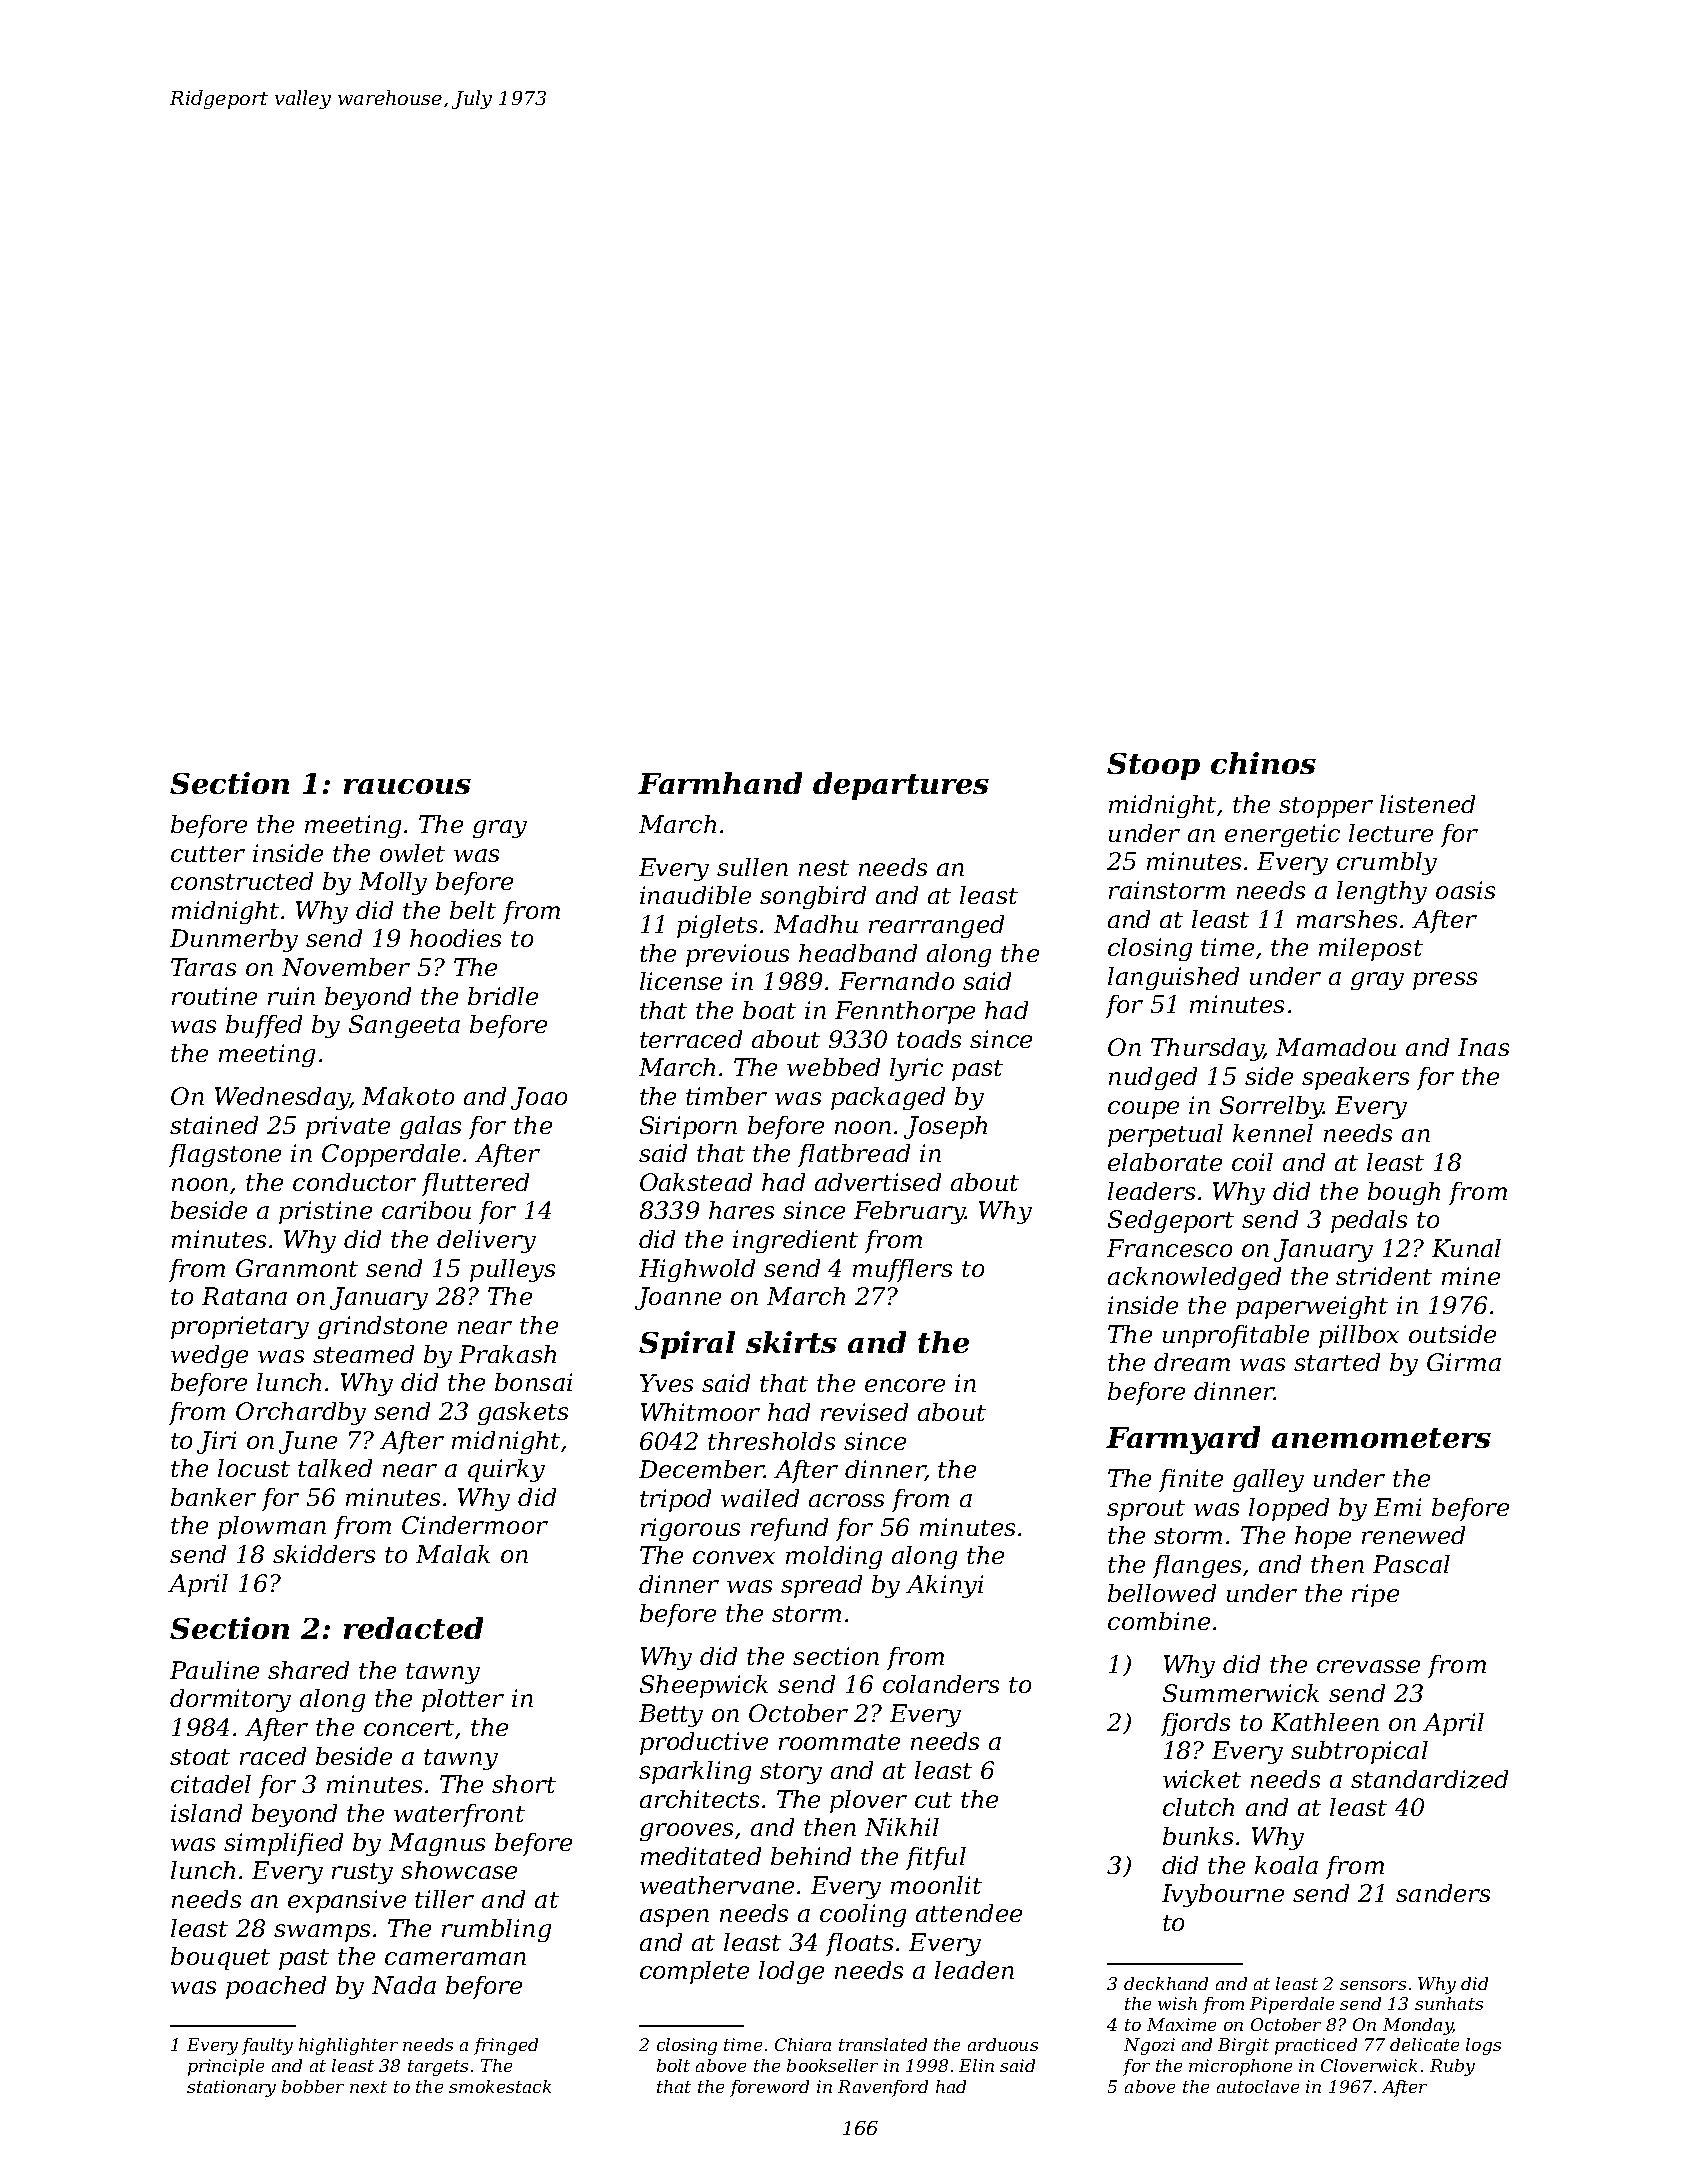 The image size is (1683, 2178). What do you see at coordinates (1003, 2044) in the screenshot?
I see `arduous` at bounding box center [1003, 2044].
